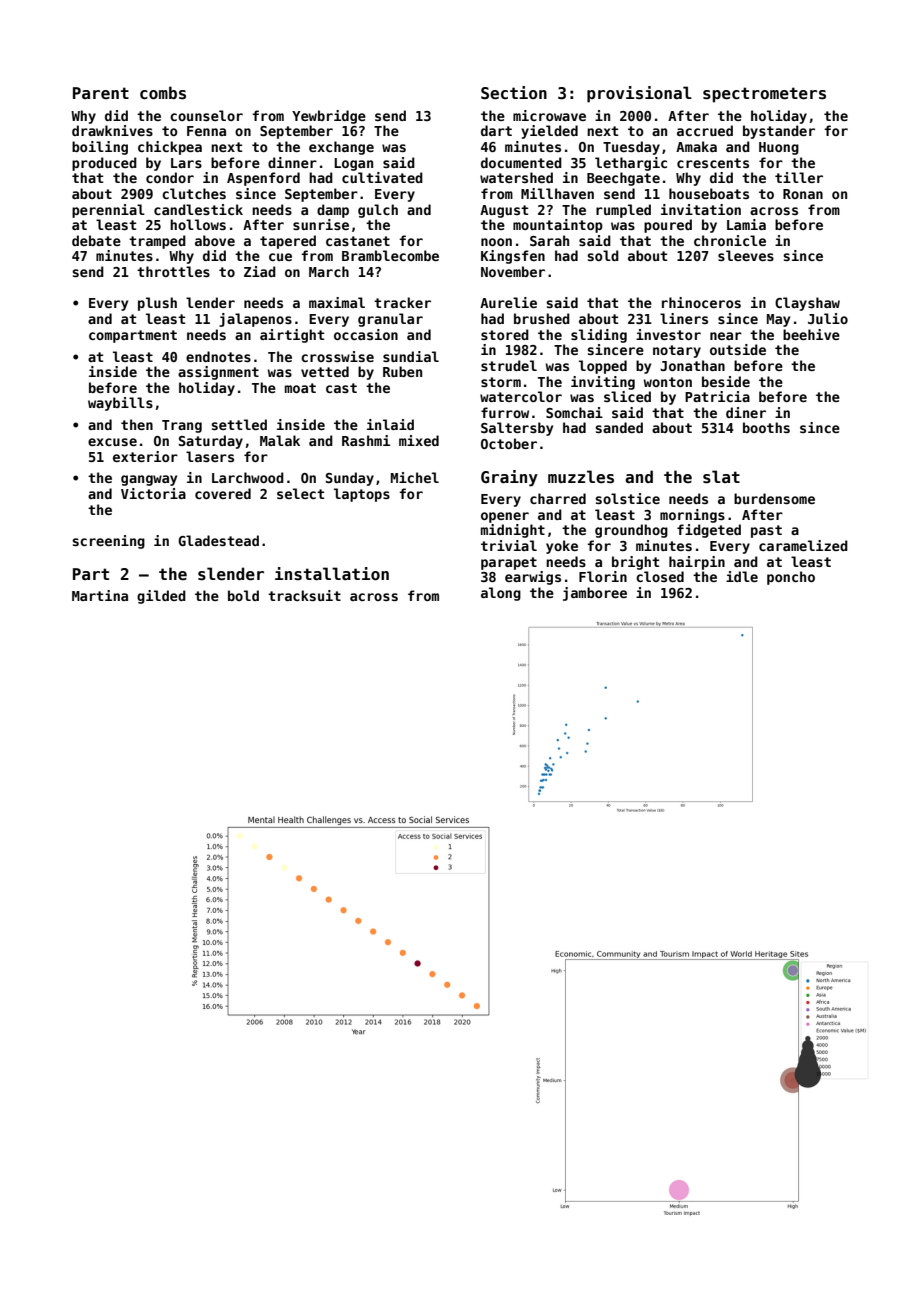  I want to click on Fenna, so click(206, 131).
